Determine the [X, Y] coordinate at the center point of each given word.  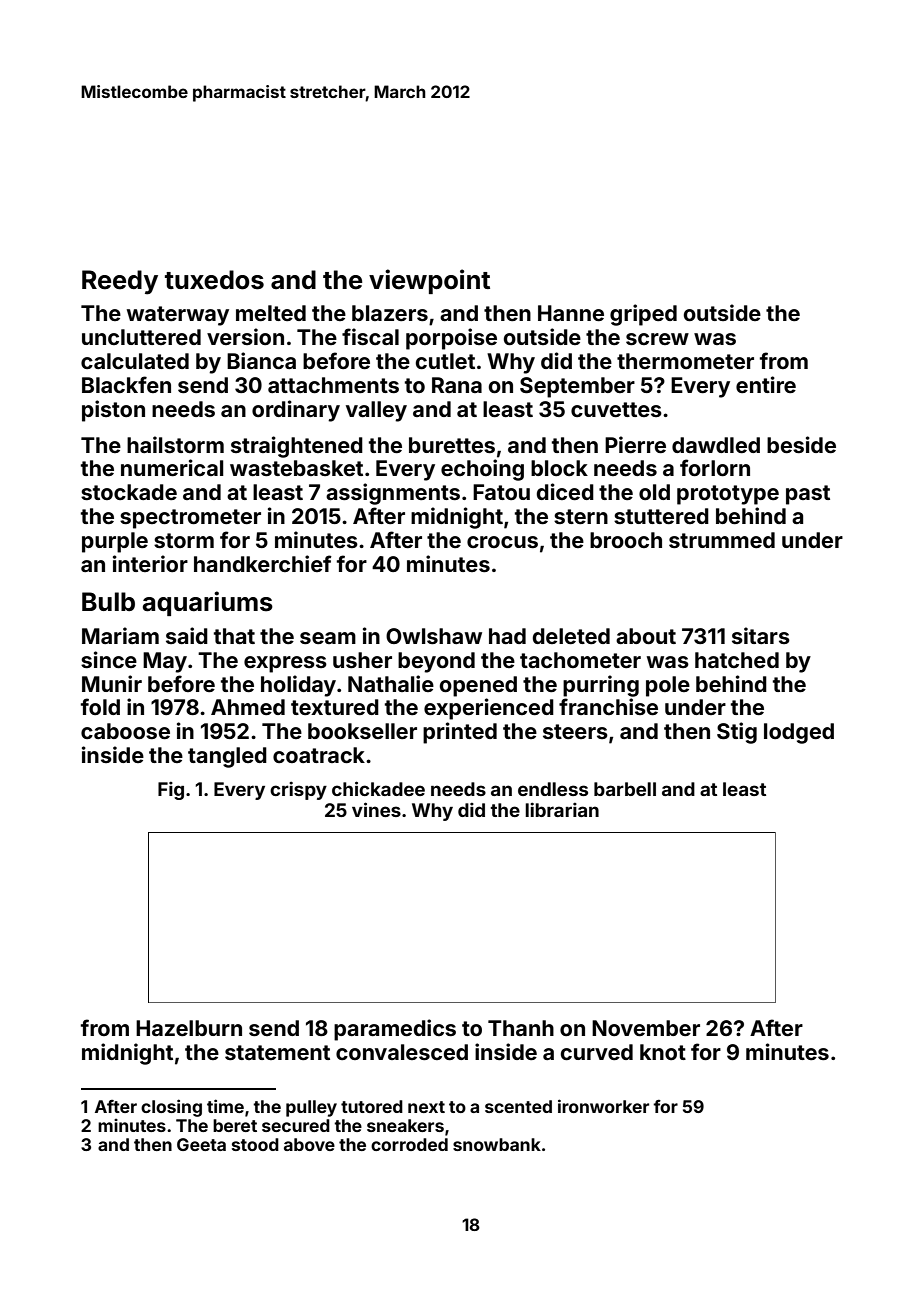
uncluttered [141, 337]
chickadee [378, 788]
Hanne [571, 313]
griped [643, 315]
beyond [436, 662]
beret [235, 1125]
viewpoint [429, 281]
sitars [761, 635]
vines [376, 809]
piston [113, 411]
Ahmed [248, 707]
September [577, 387]
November [646, 1028]
